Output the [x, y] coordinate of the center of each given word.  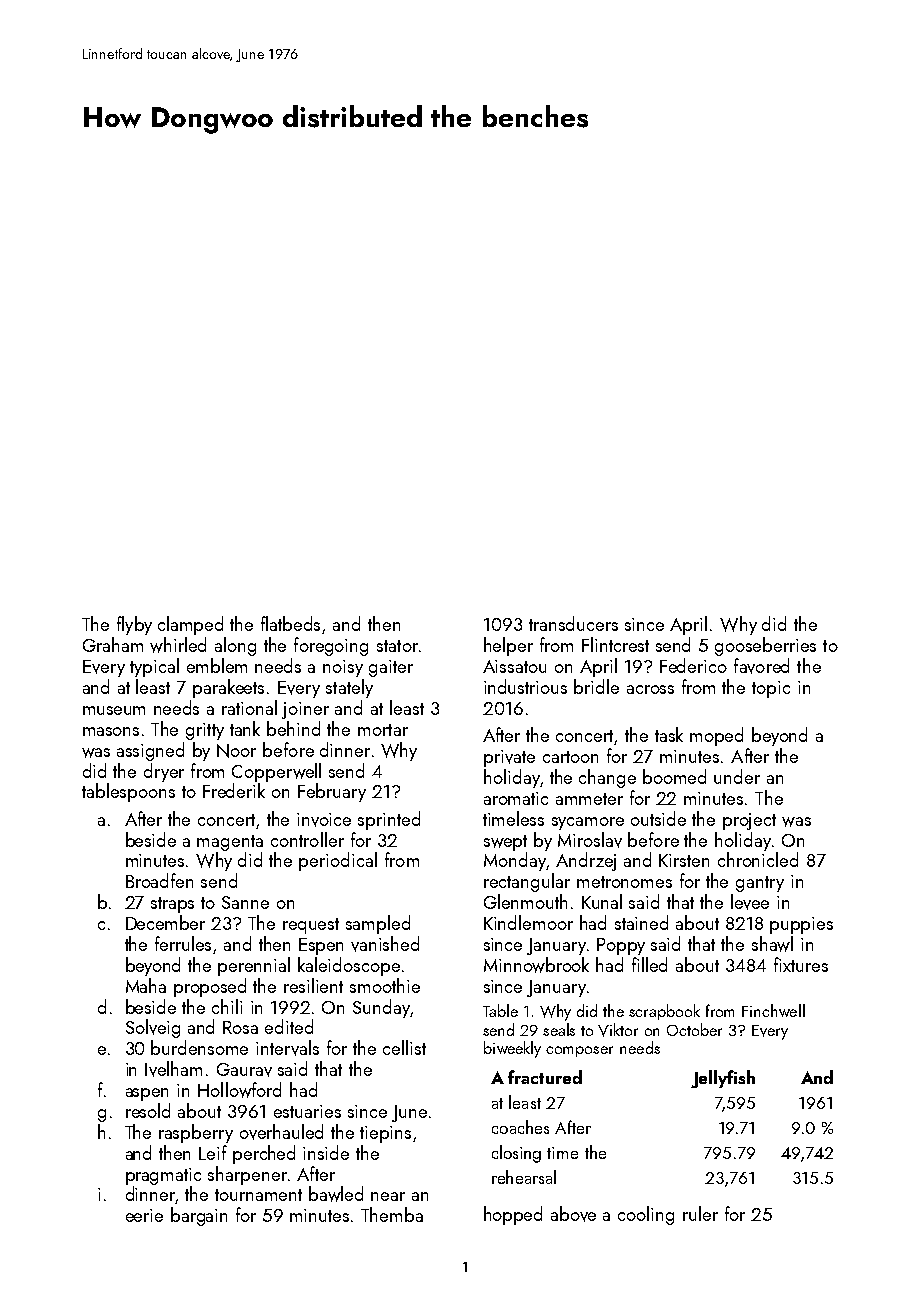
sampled [378, 924]
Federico [693, 665]
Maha [146, 985]
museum [114, 710]
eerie [144, 1215]
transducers [573, 623]
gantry [760, 884]
